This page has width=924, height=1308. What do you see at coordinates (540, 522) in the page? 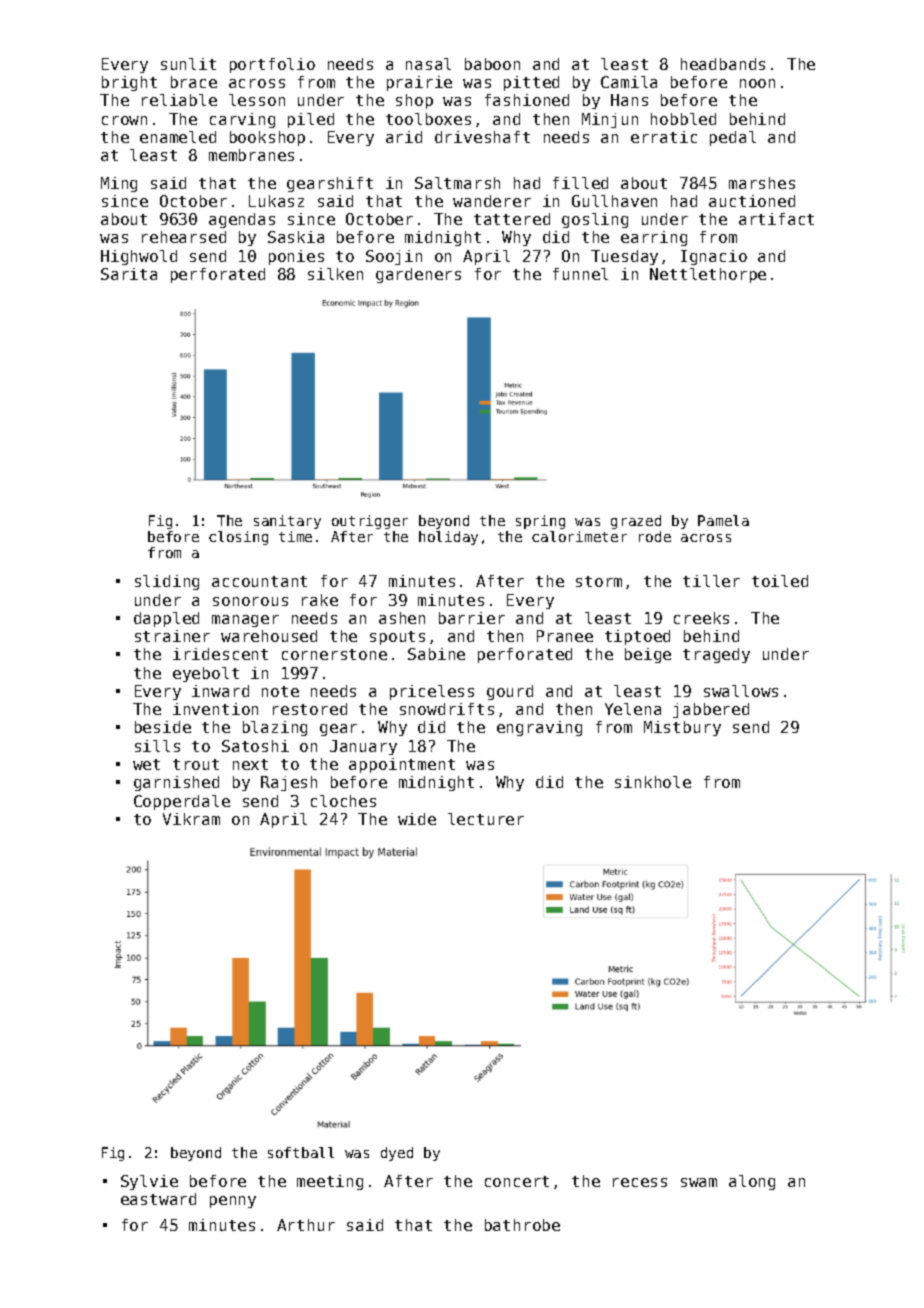
I see `spring` at bounding box center [540, 522].
